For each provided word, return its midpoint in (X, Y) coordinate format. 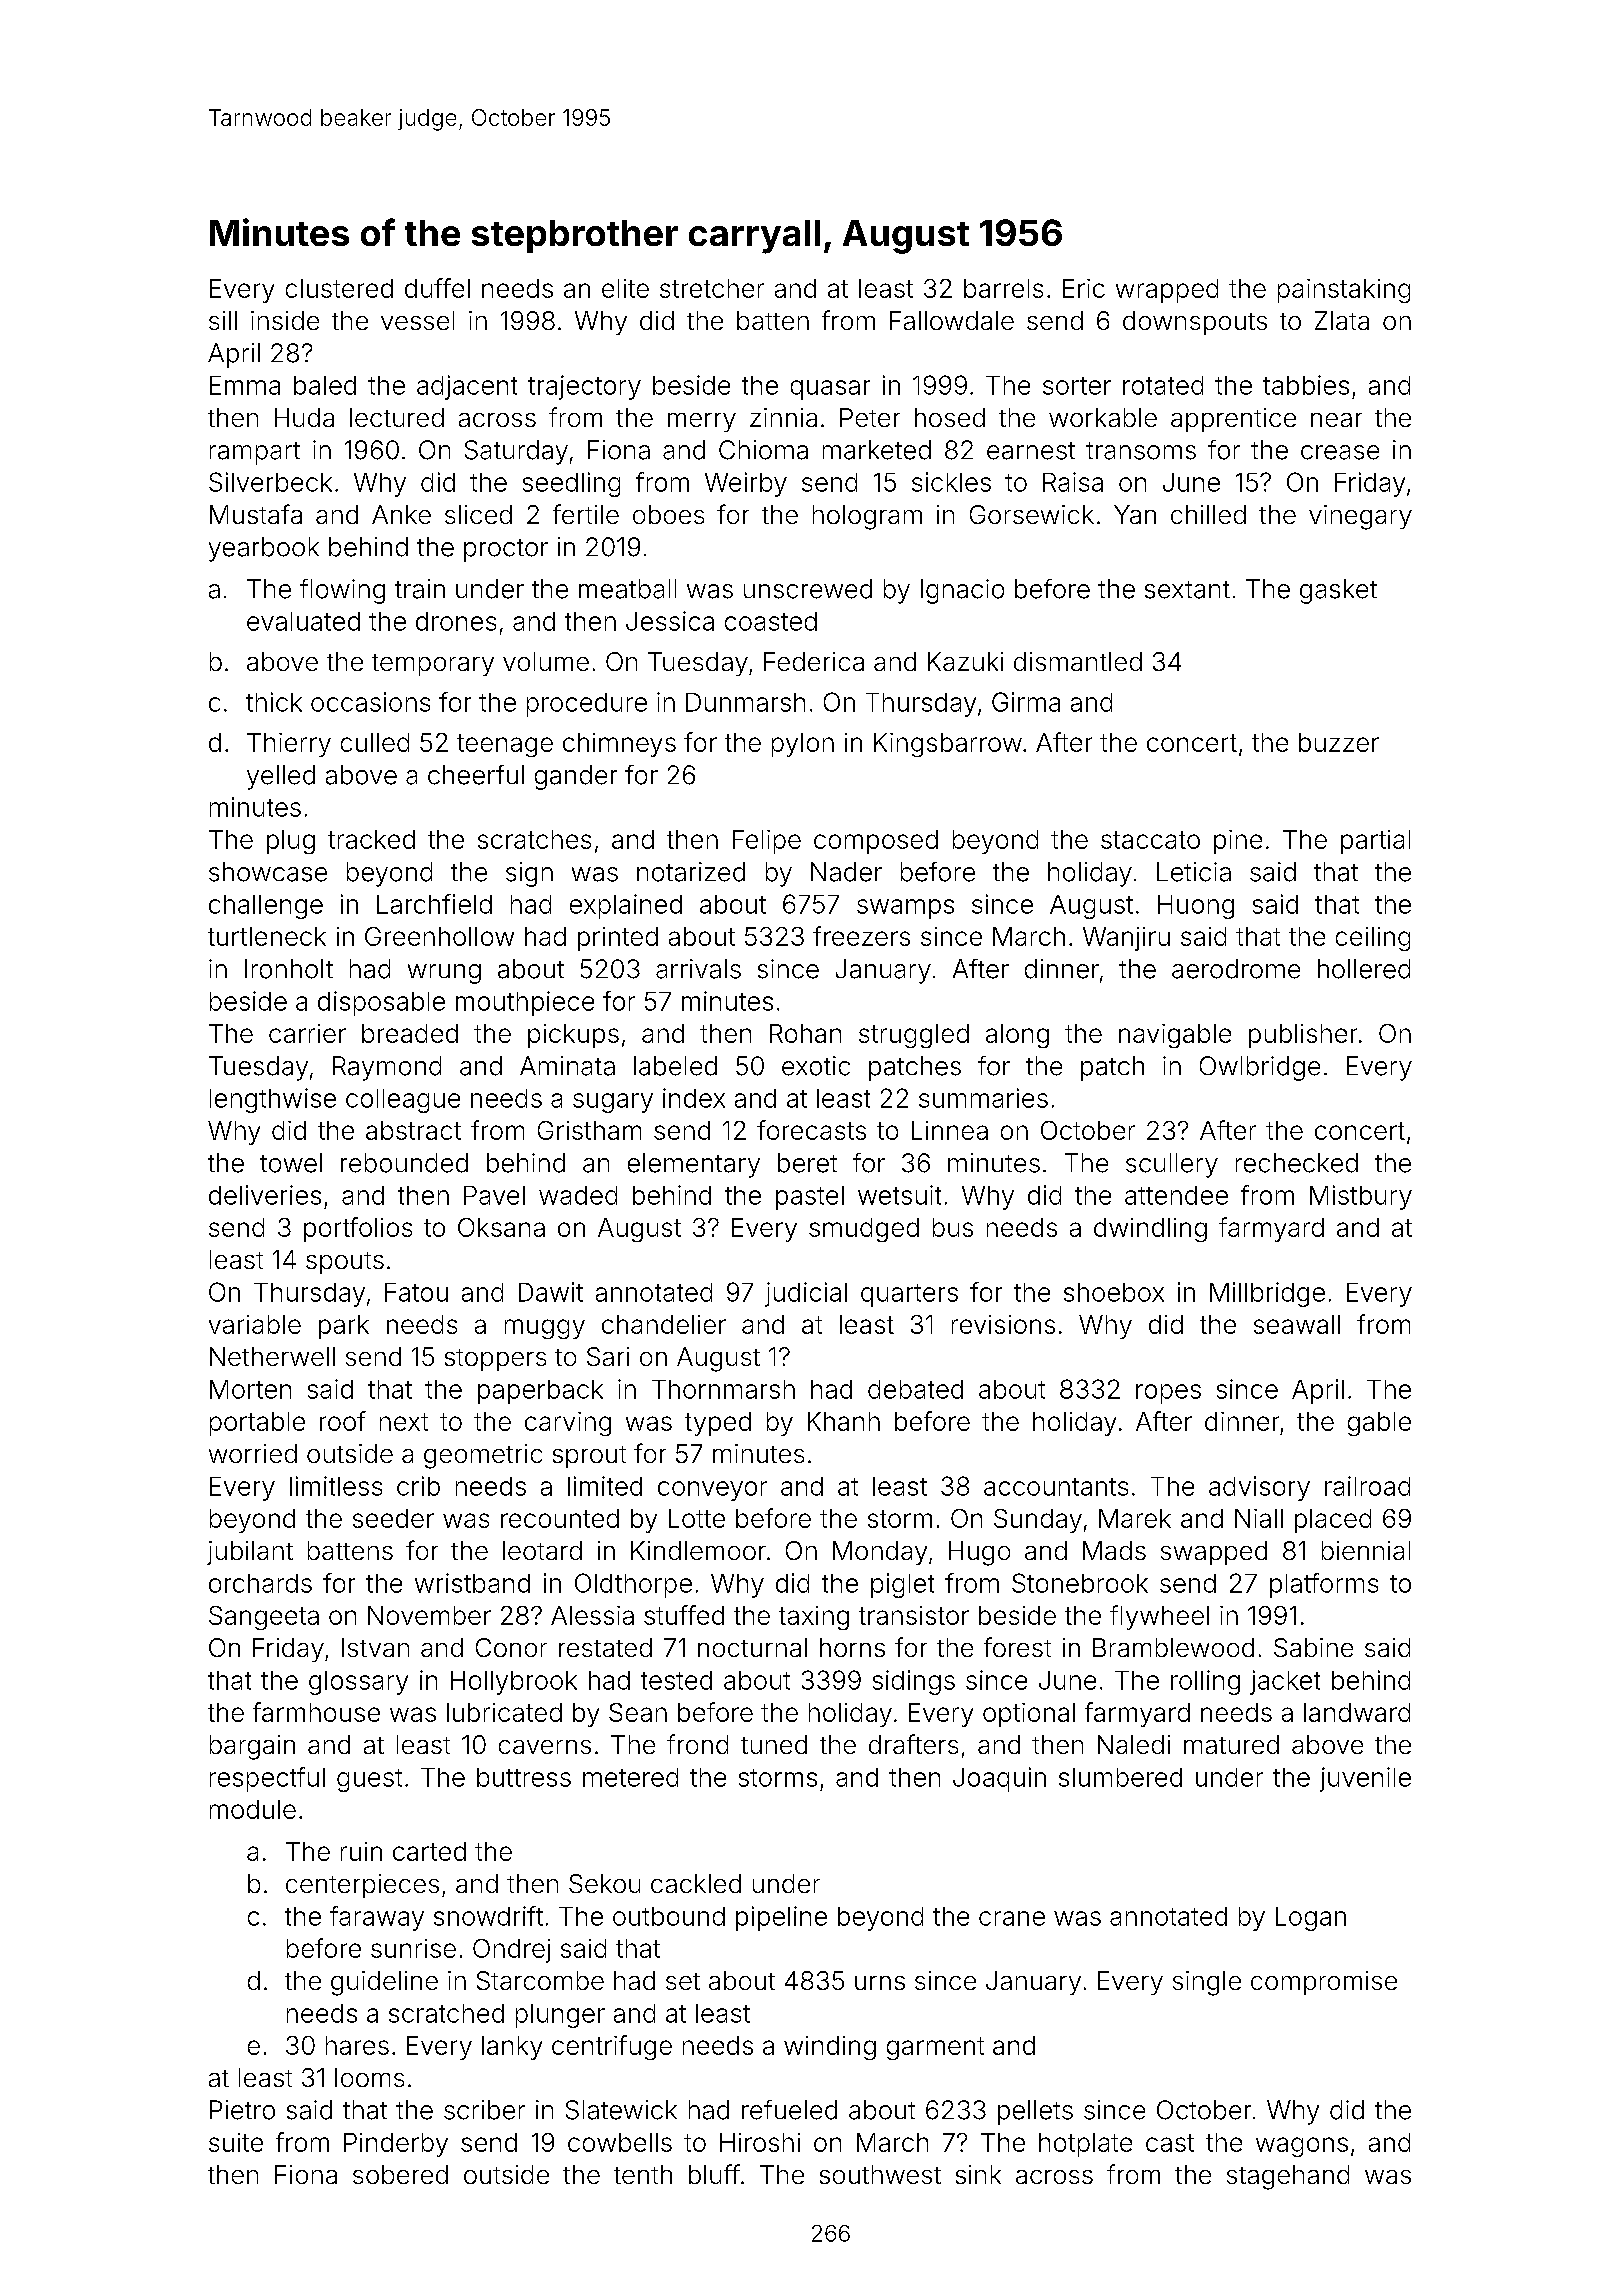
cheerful (476, 775)
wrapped (1167, 291)
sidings (914, 1682)
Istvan (375, 1647)
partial (1375, 842)
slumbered (1120, 1777)
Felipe (767, 842)
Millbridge (1267, 1294)
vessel (417, 320)
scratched (446, 2013)
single (1207, 1983)
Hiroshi (760, 2142)
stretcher (712, 288)
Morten (250, 1389)
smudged (864, 1230)
